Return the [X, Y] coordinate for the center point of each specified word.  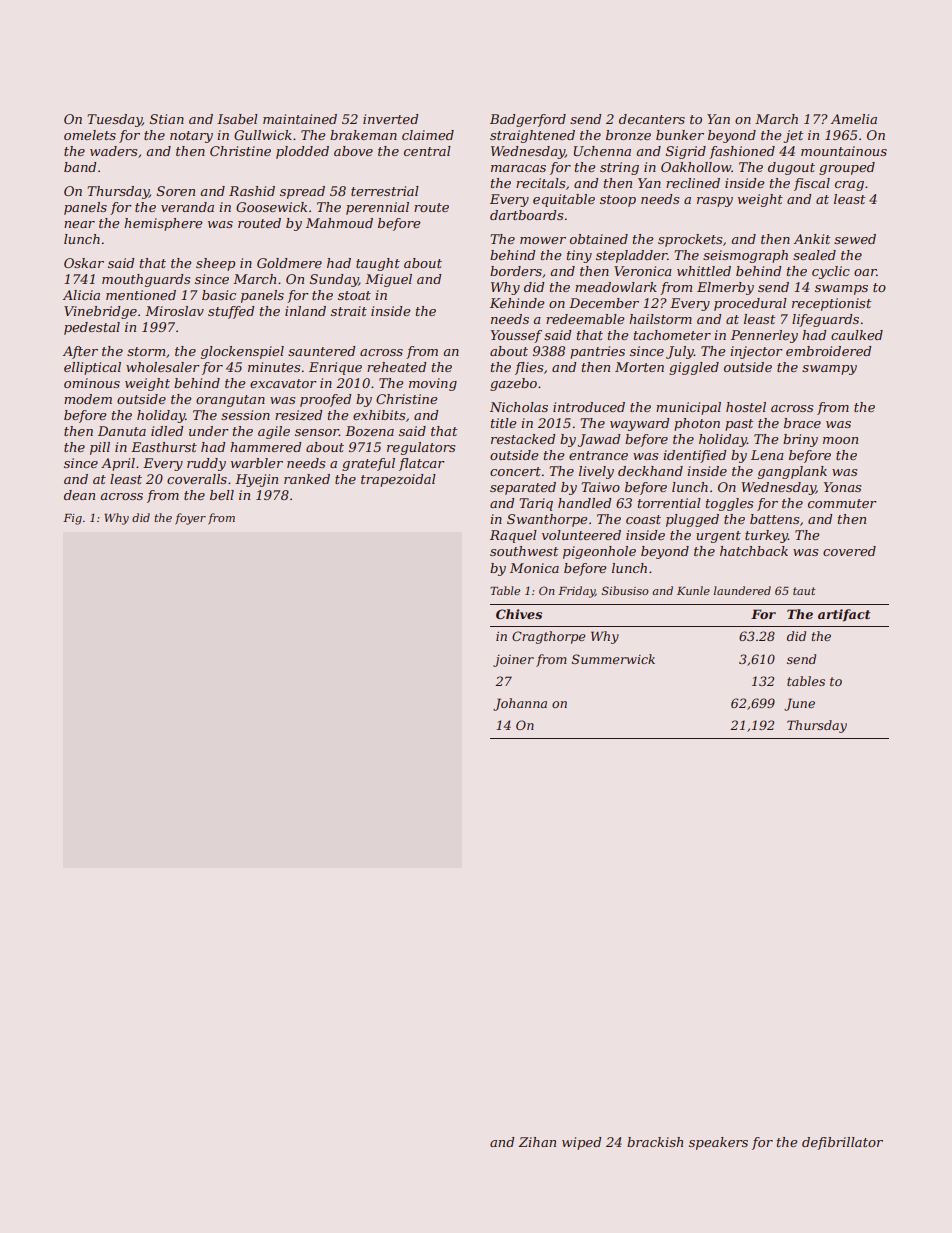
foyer [190, 519]
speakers [718, 1143]
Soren [176, 191]
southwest [524, 551]
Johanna [520, 704]
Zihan [537, 1142]
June [799, 704]
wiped [581, 1143]
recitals [540, 183]
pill [100, 448]
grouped [847, 168]
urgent [718, 537]
